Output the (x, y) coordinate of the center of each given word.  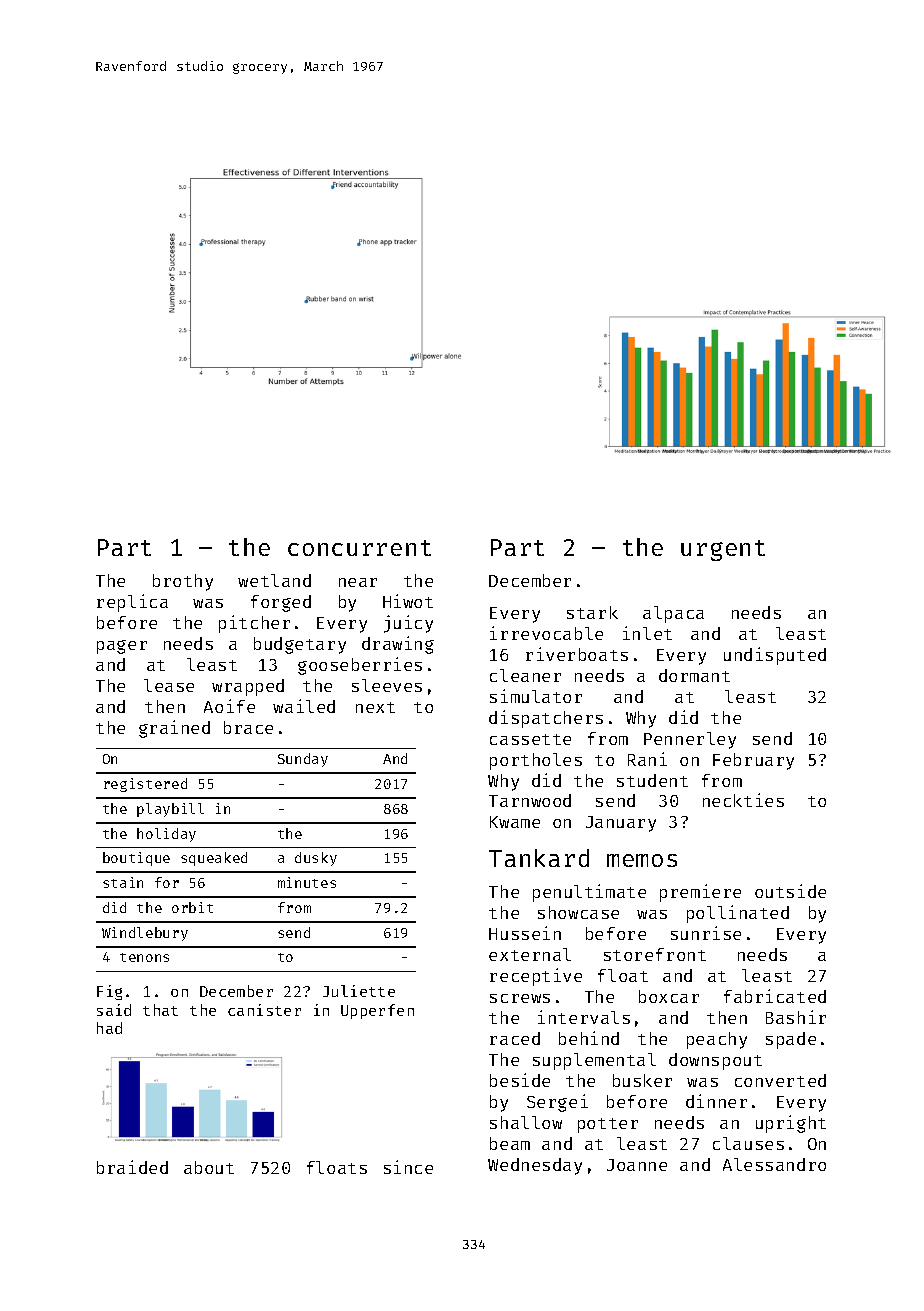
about (209, 1167)
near (358, 582)
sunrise (706, 933)
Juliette (359, 991)
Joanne (637, 1165)
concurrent (359, 548)
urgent (723, 550)
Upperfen (377, 1011)
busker (642, 1080)
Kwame (515, 822)
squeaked (214, 859)
